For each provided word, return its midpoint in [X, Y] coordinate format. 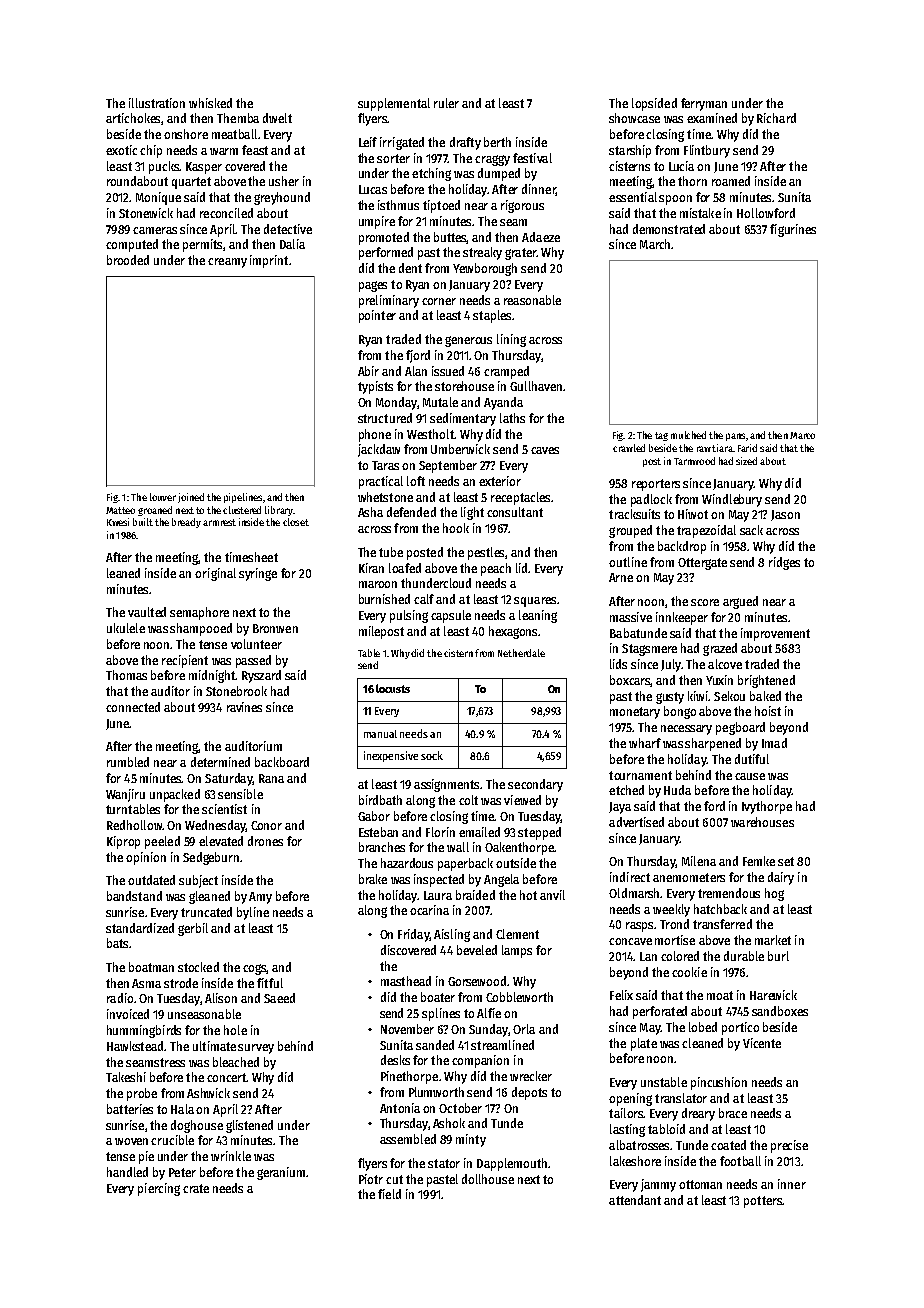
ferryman [704, 104]
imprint [269, 261]
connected [133, 707]
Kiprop [123, 842]
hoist [768, 711]
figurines [793, 230]
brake [373, 879]
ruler [446, 103]
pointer [377, 316]
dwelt [277, 118]
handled [127, 1172]
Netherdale [521, 653]
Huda [677, 790]
